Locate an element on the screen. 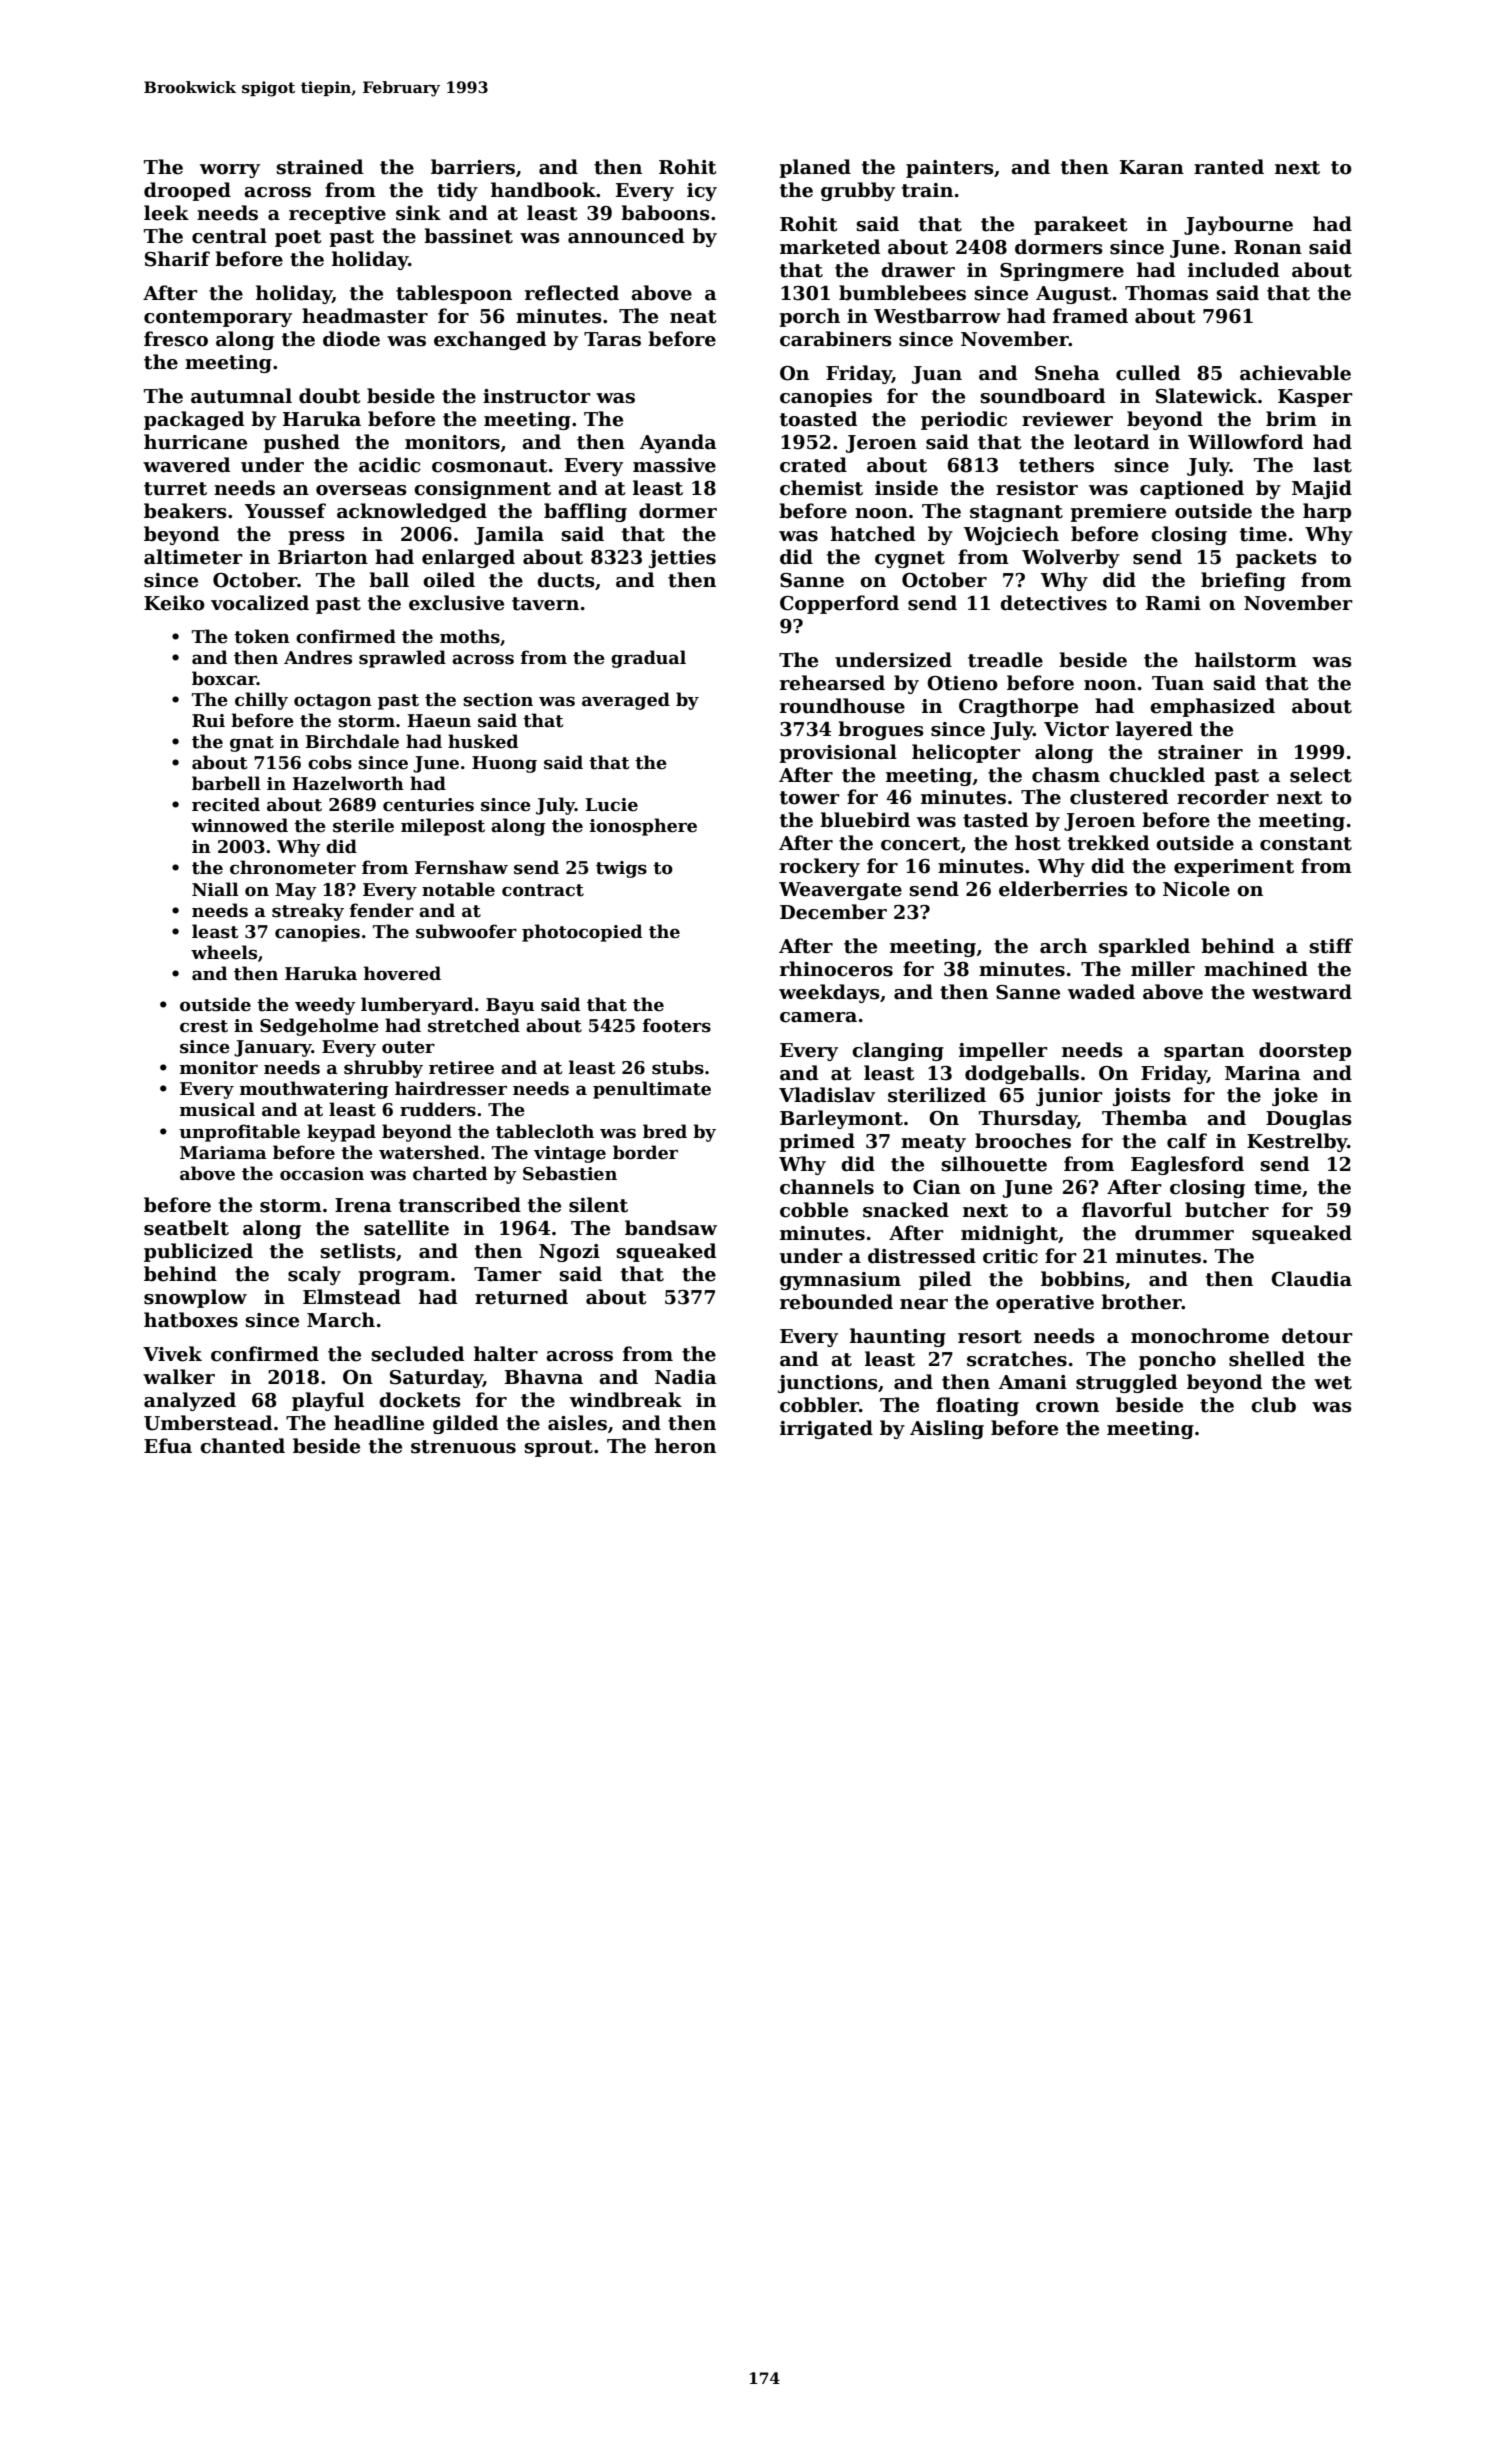 This screenshot has height=2464, width=1496. streaky is located at coordinates (308, 912).
